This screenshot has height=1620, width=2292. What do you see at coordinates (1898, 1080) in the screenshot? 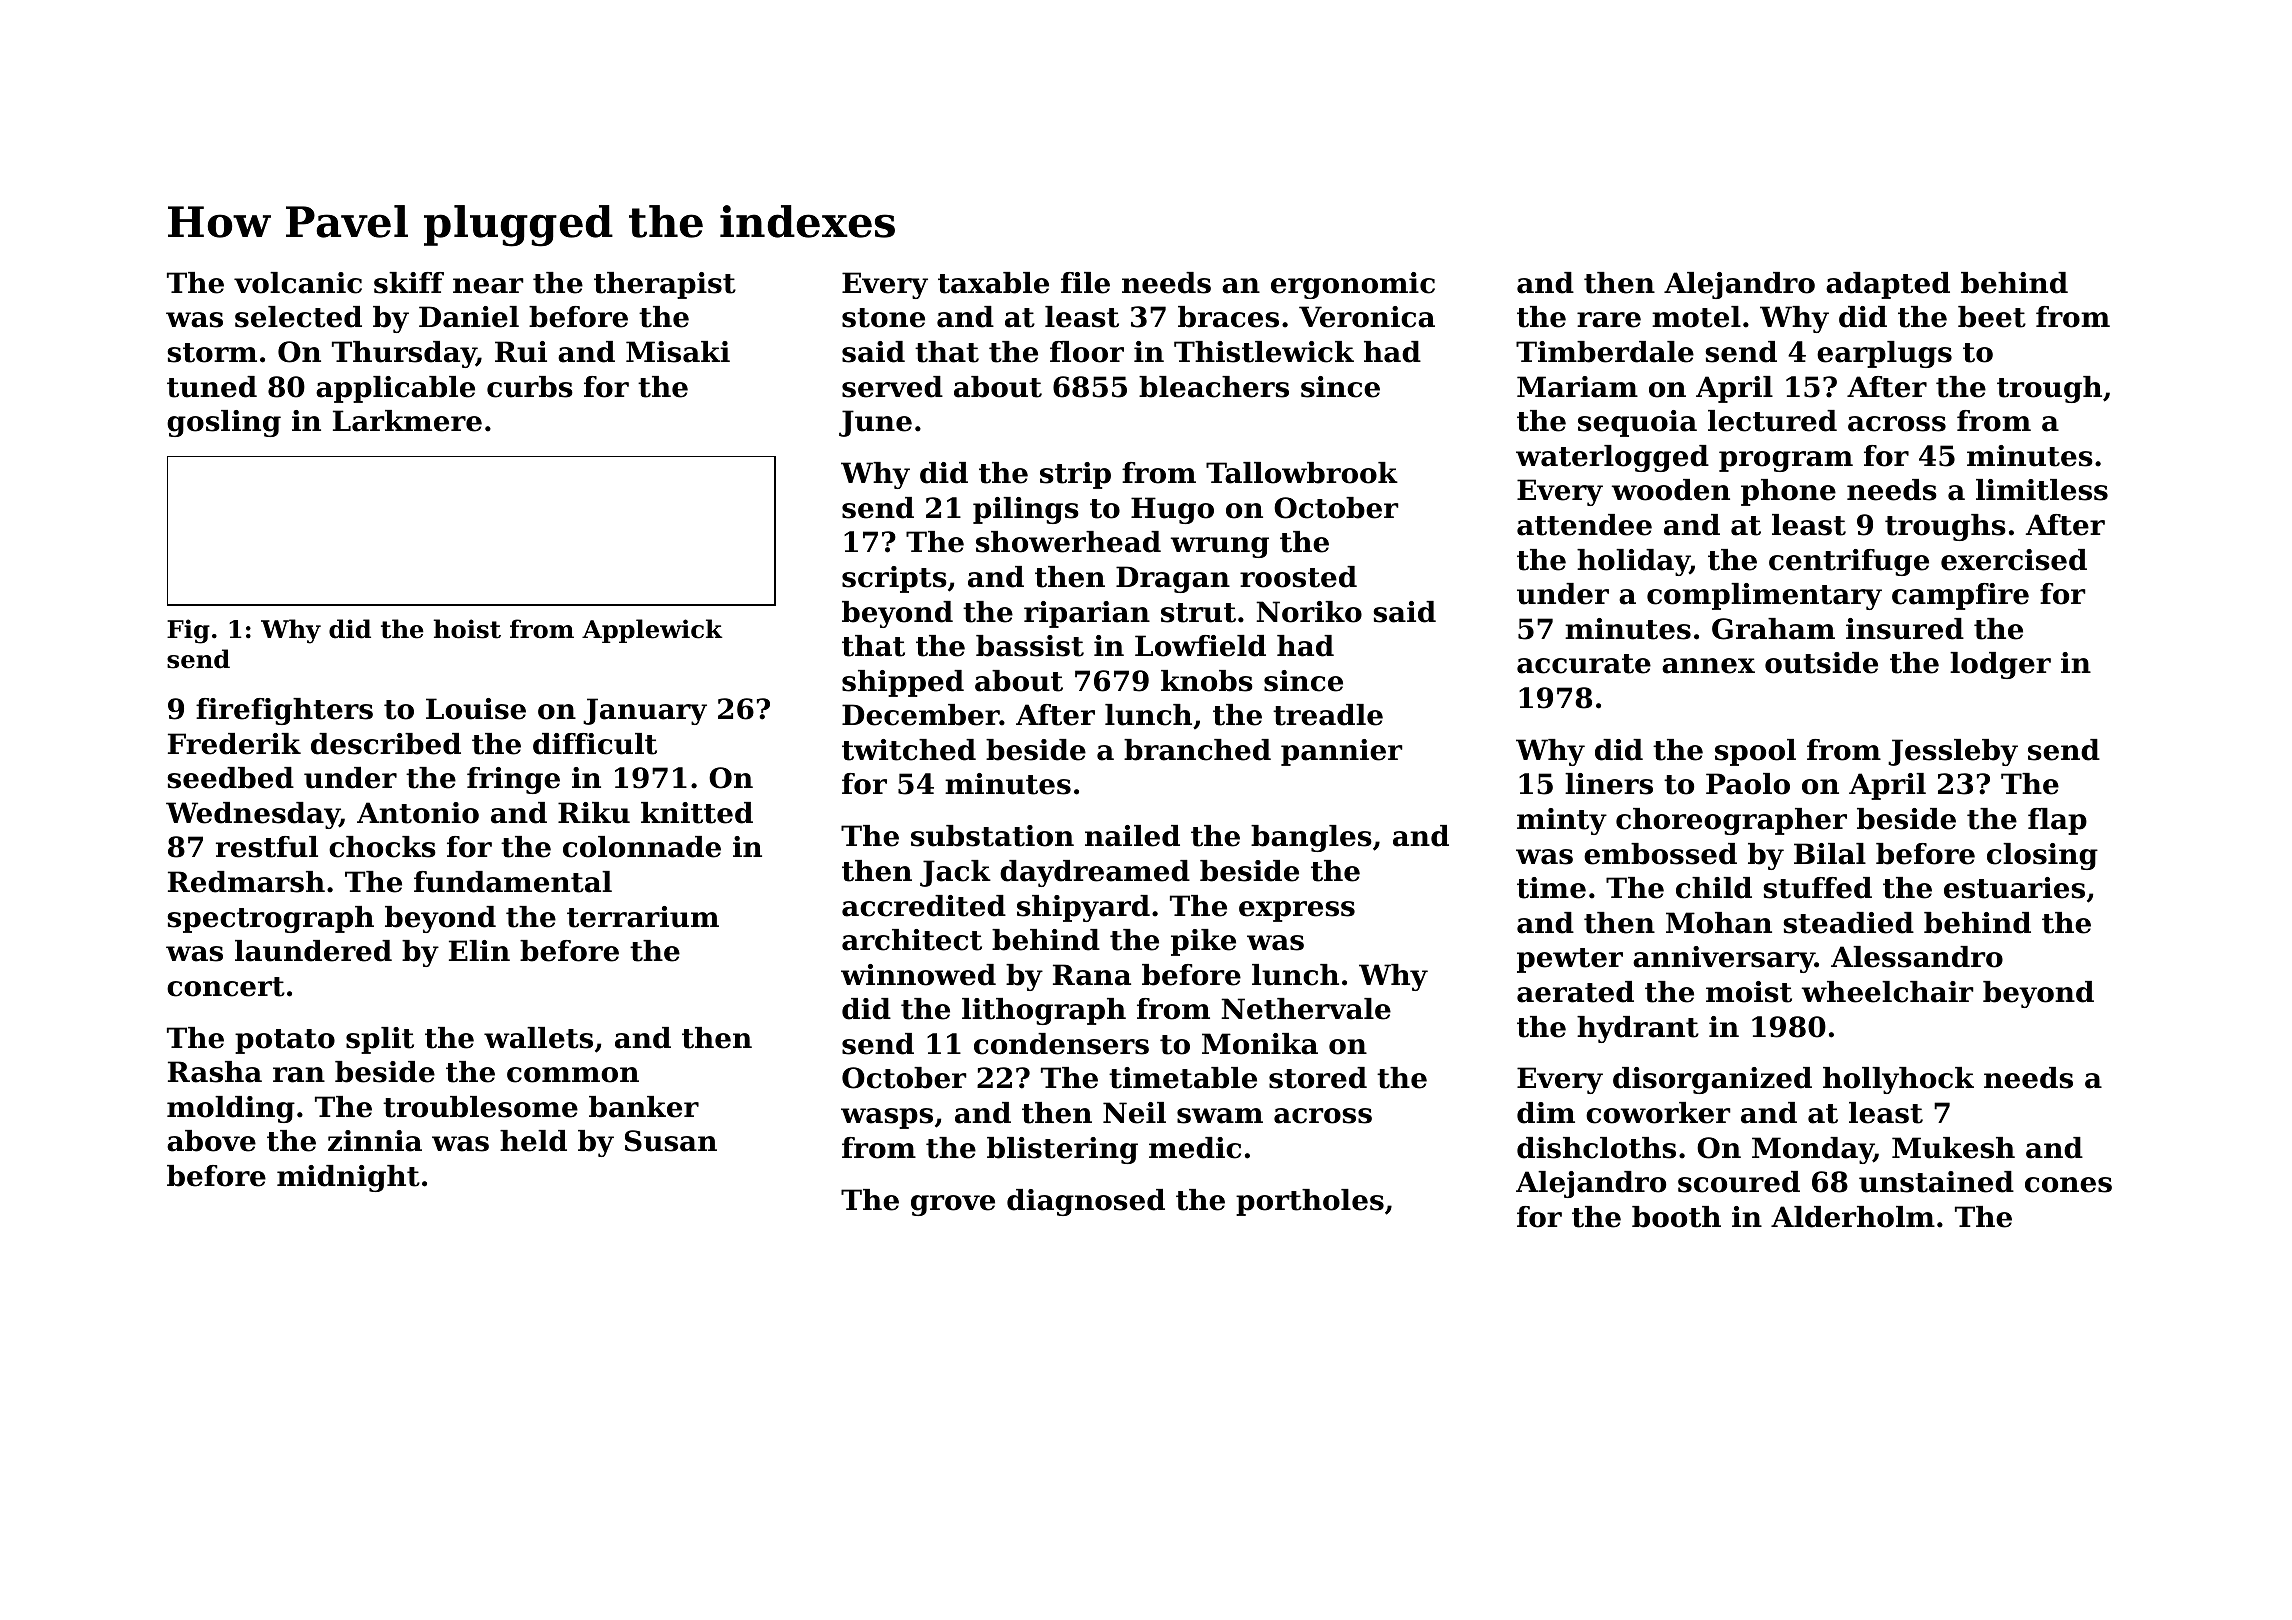
I see `hollyhock` at bounding box center [1898, 1080].
